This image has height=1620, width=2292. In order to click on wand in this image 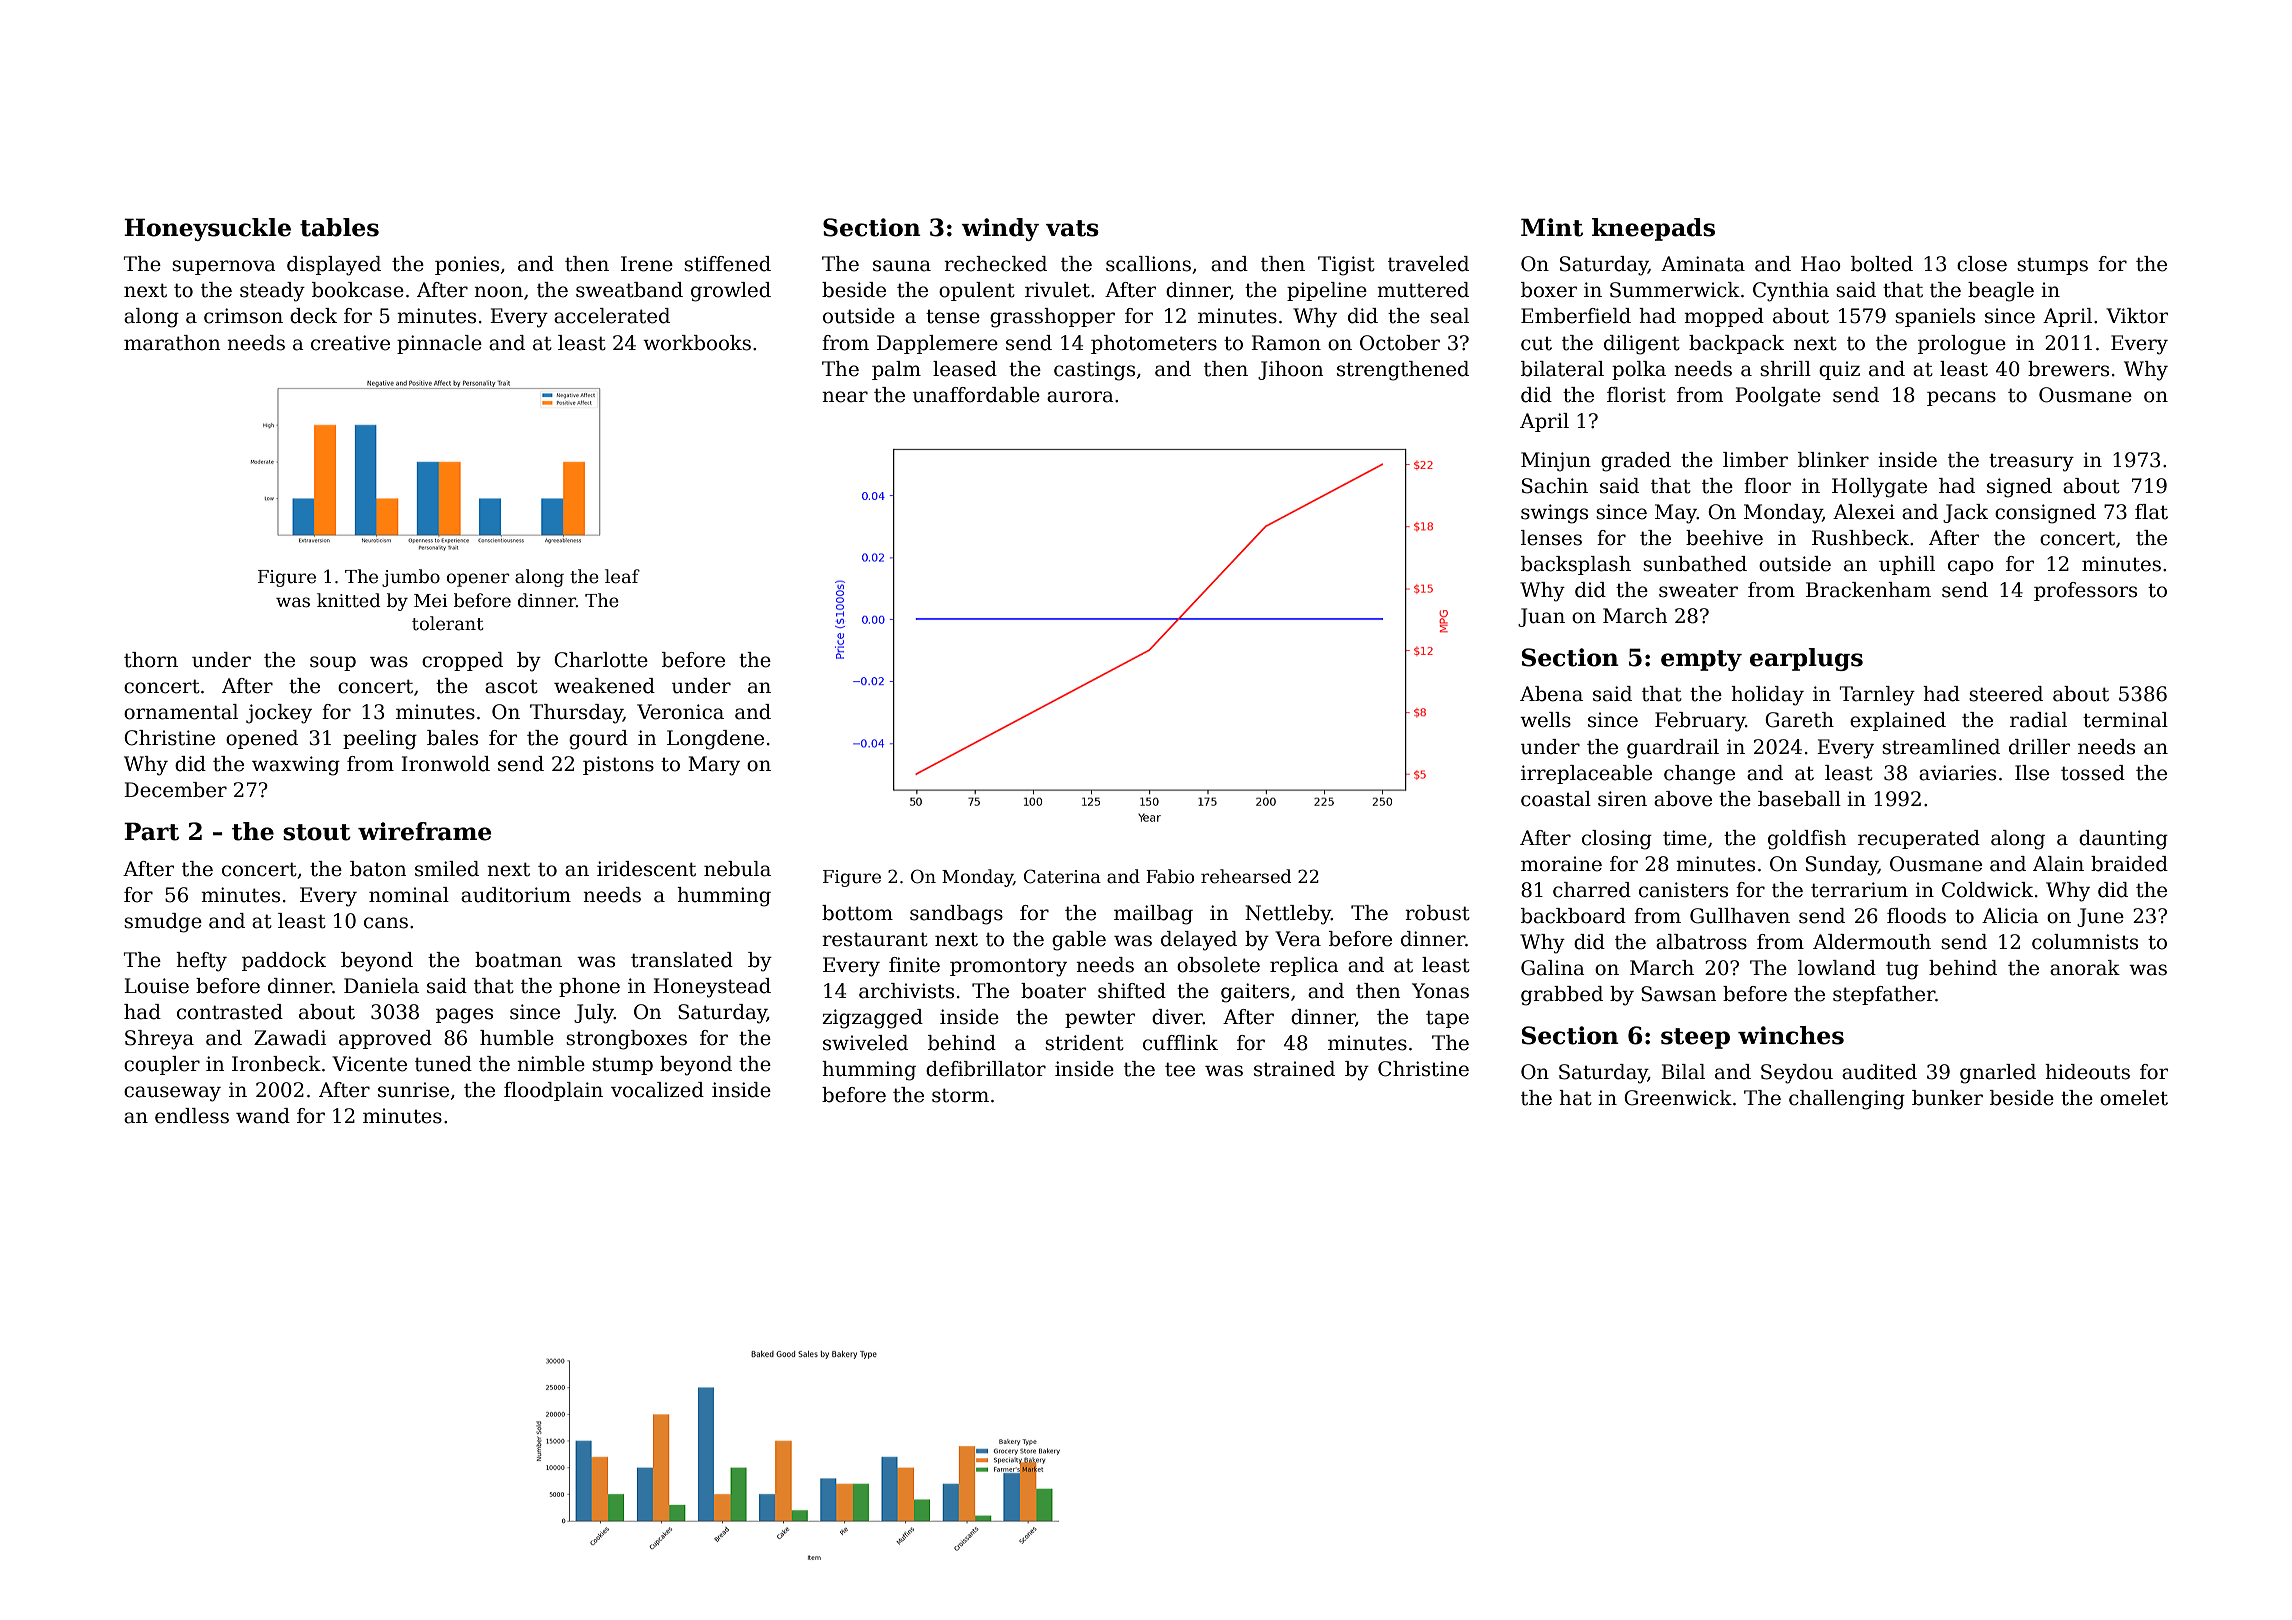, I will do `click(263, 1116)`.
